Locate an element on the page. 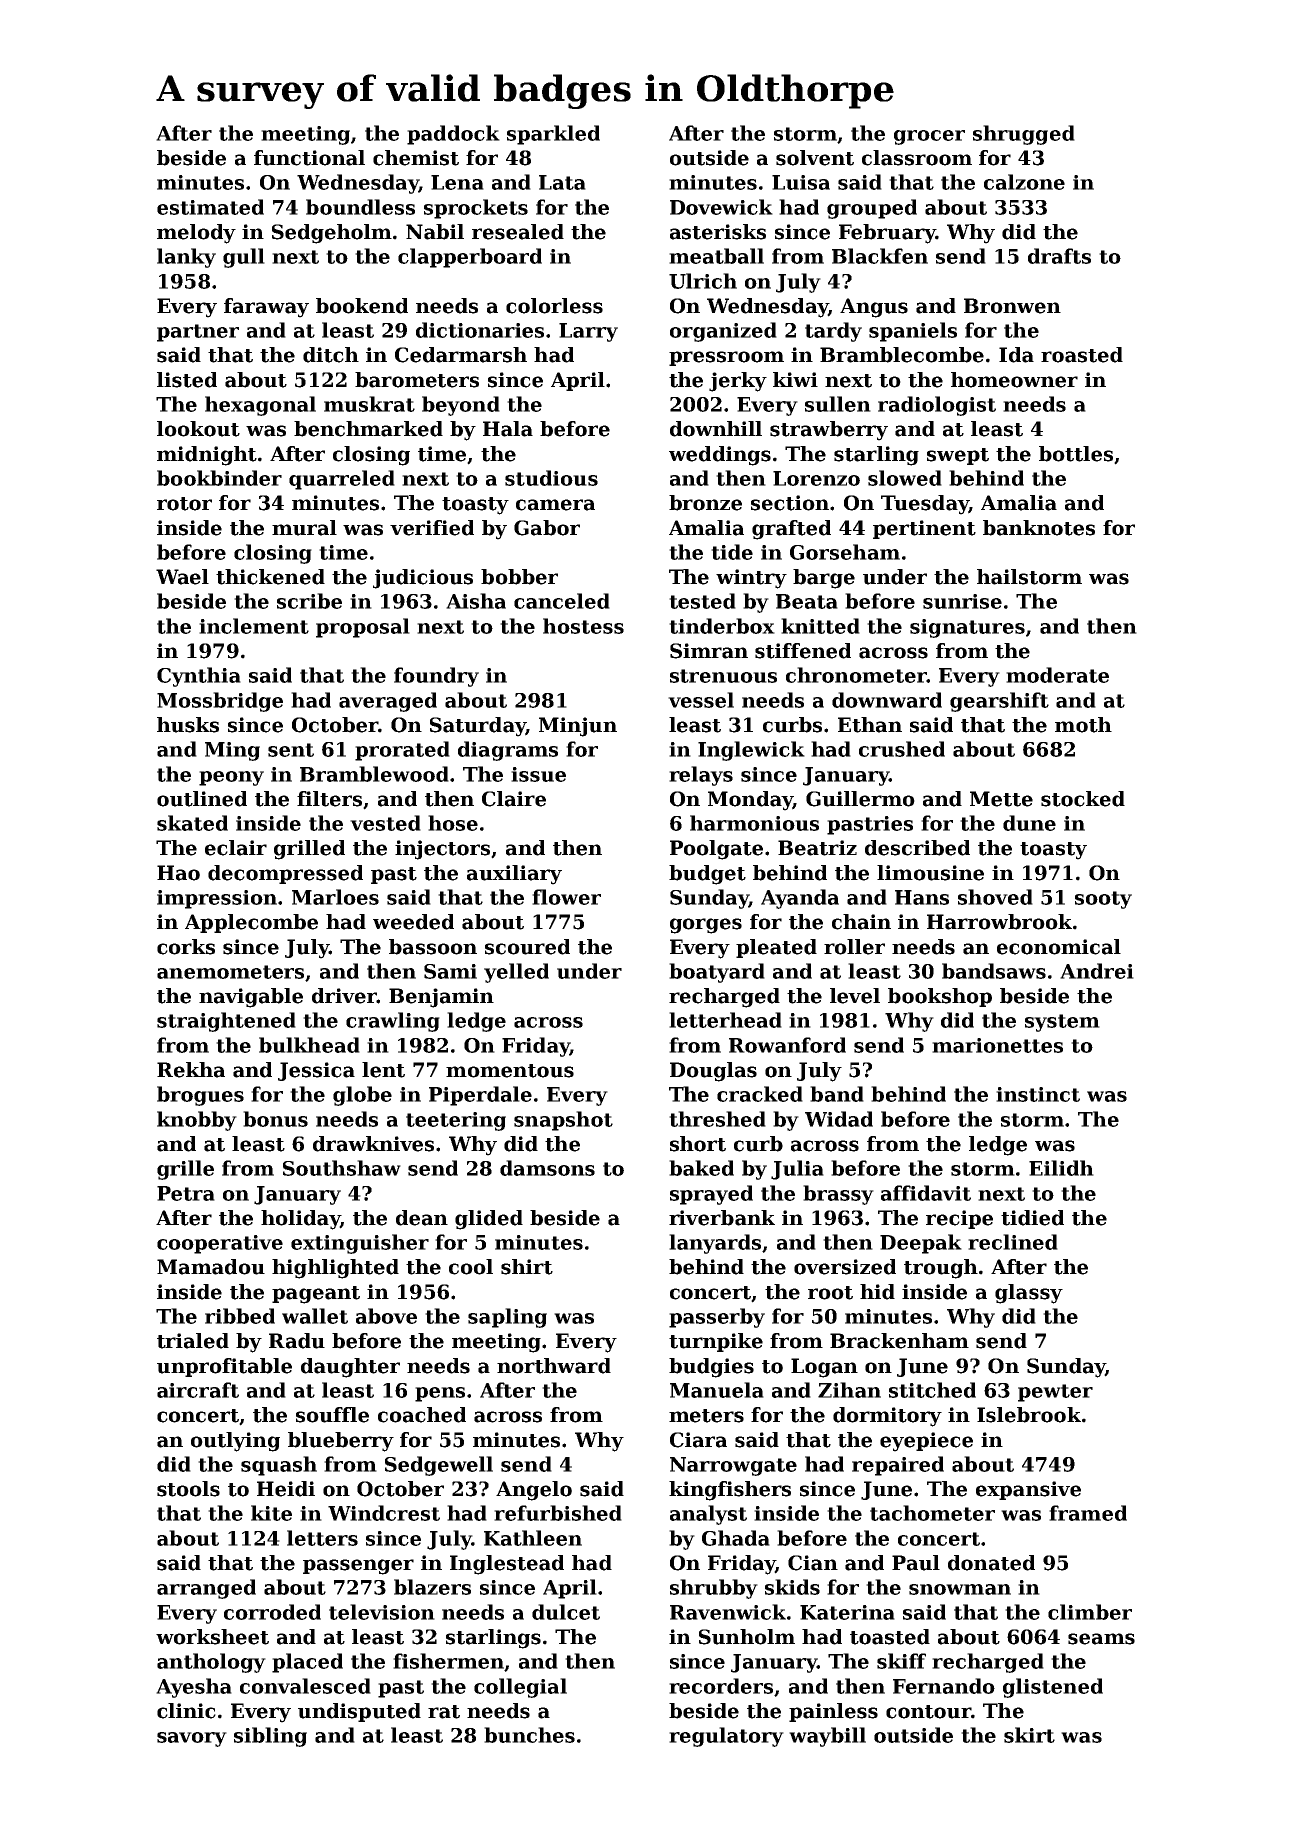 The width and height of the page is (1294, 1830). arranged is located at coordinates (206, 1589).
